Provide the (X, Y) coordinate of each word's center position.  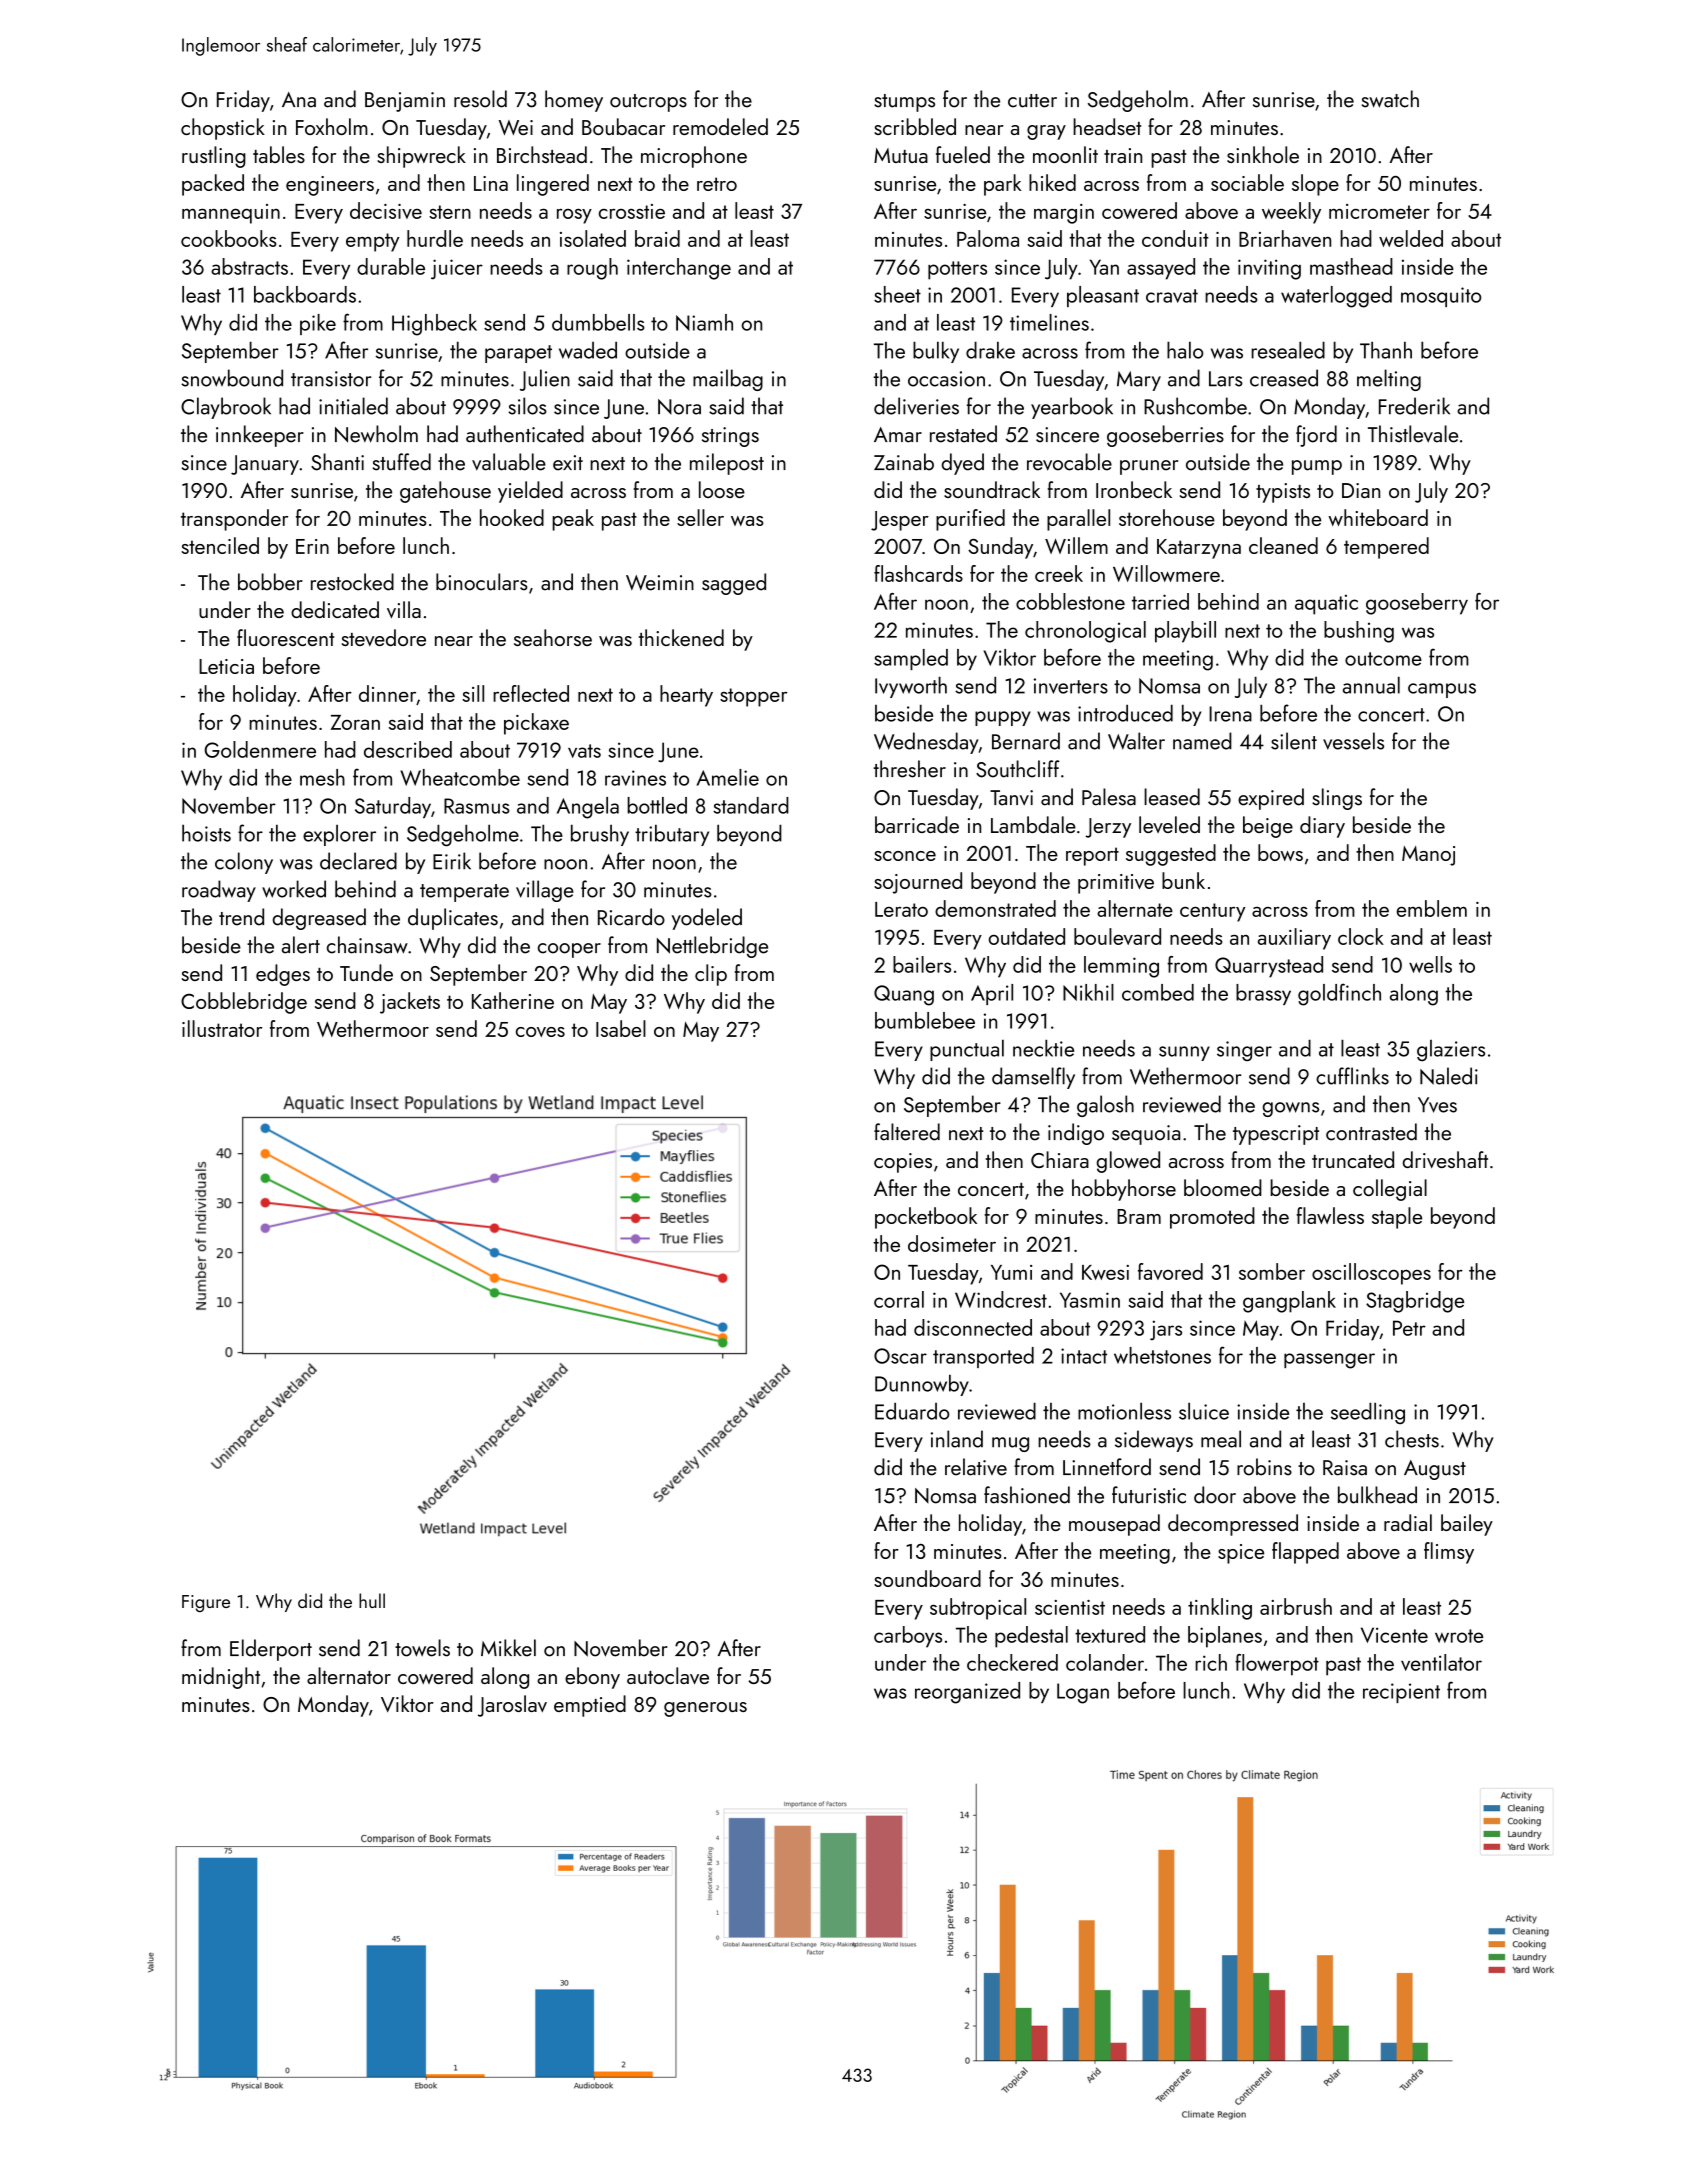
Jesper (900, 521)
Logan (1083, 1693)
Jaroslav (512, 1706)
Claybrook (226, 408)
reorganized (967, 1693)
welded (1411, 238)
